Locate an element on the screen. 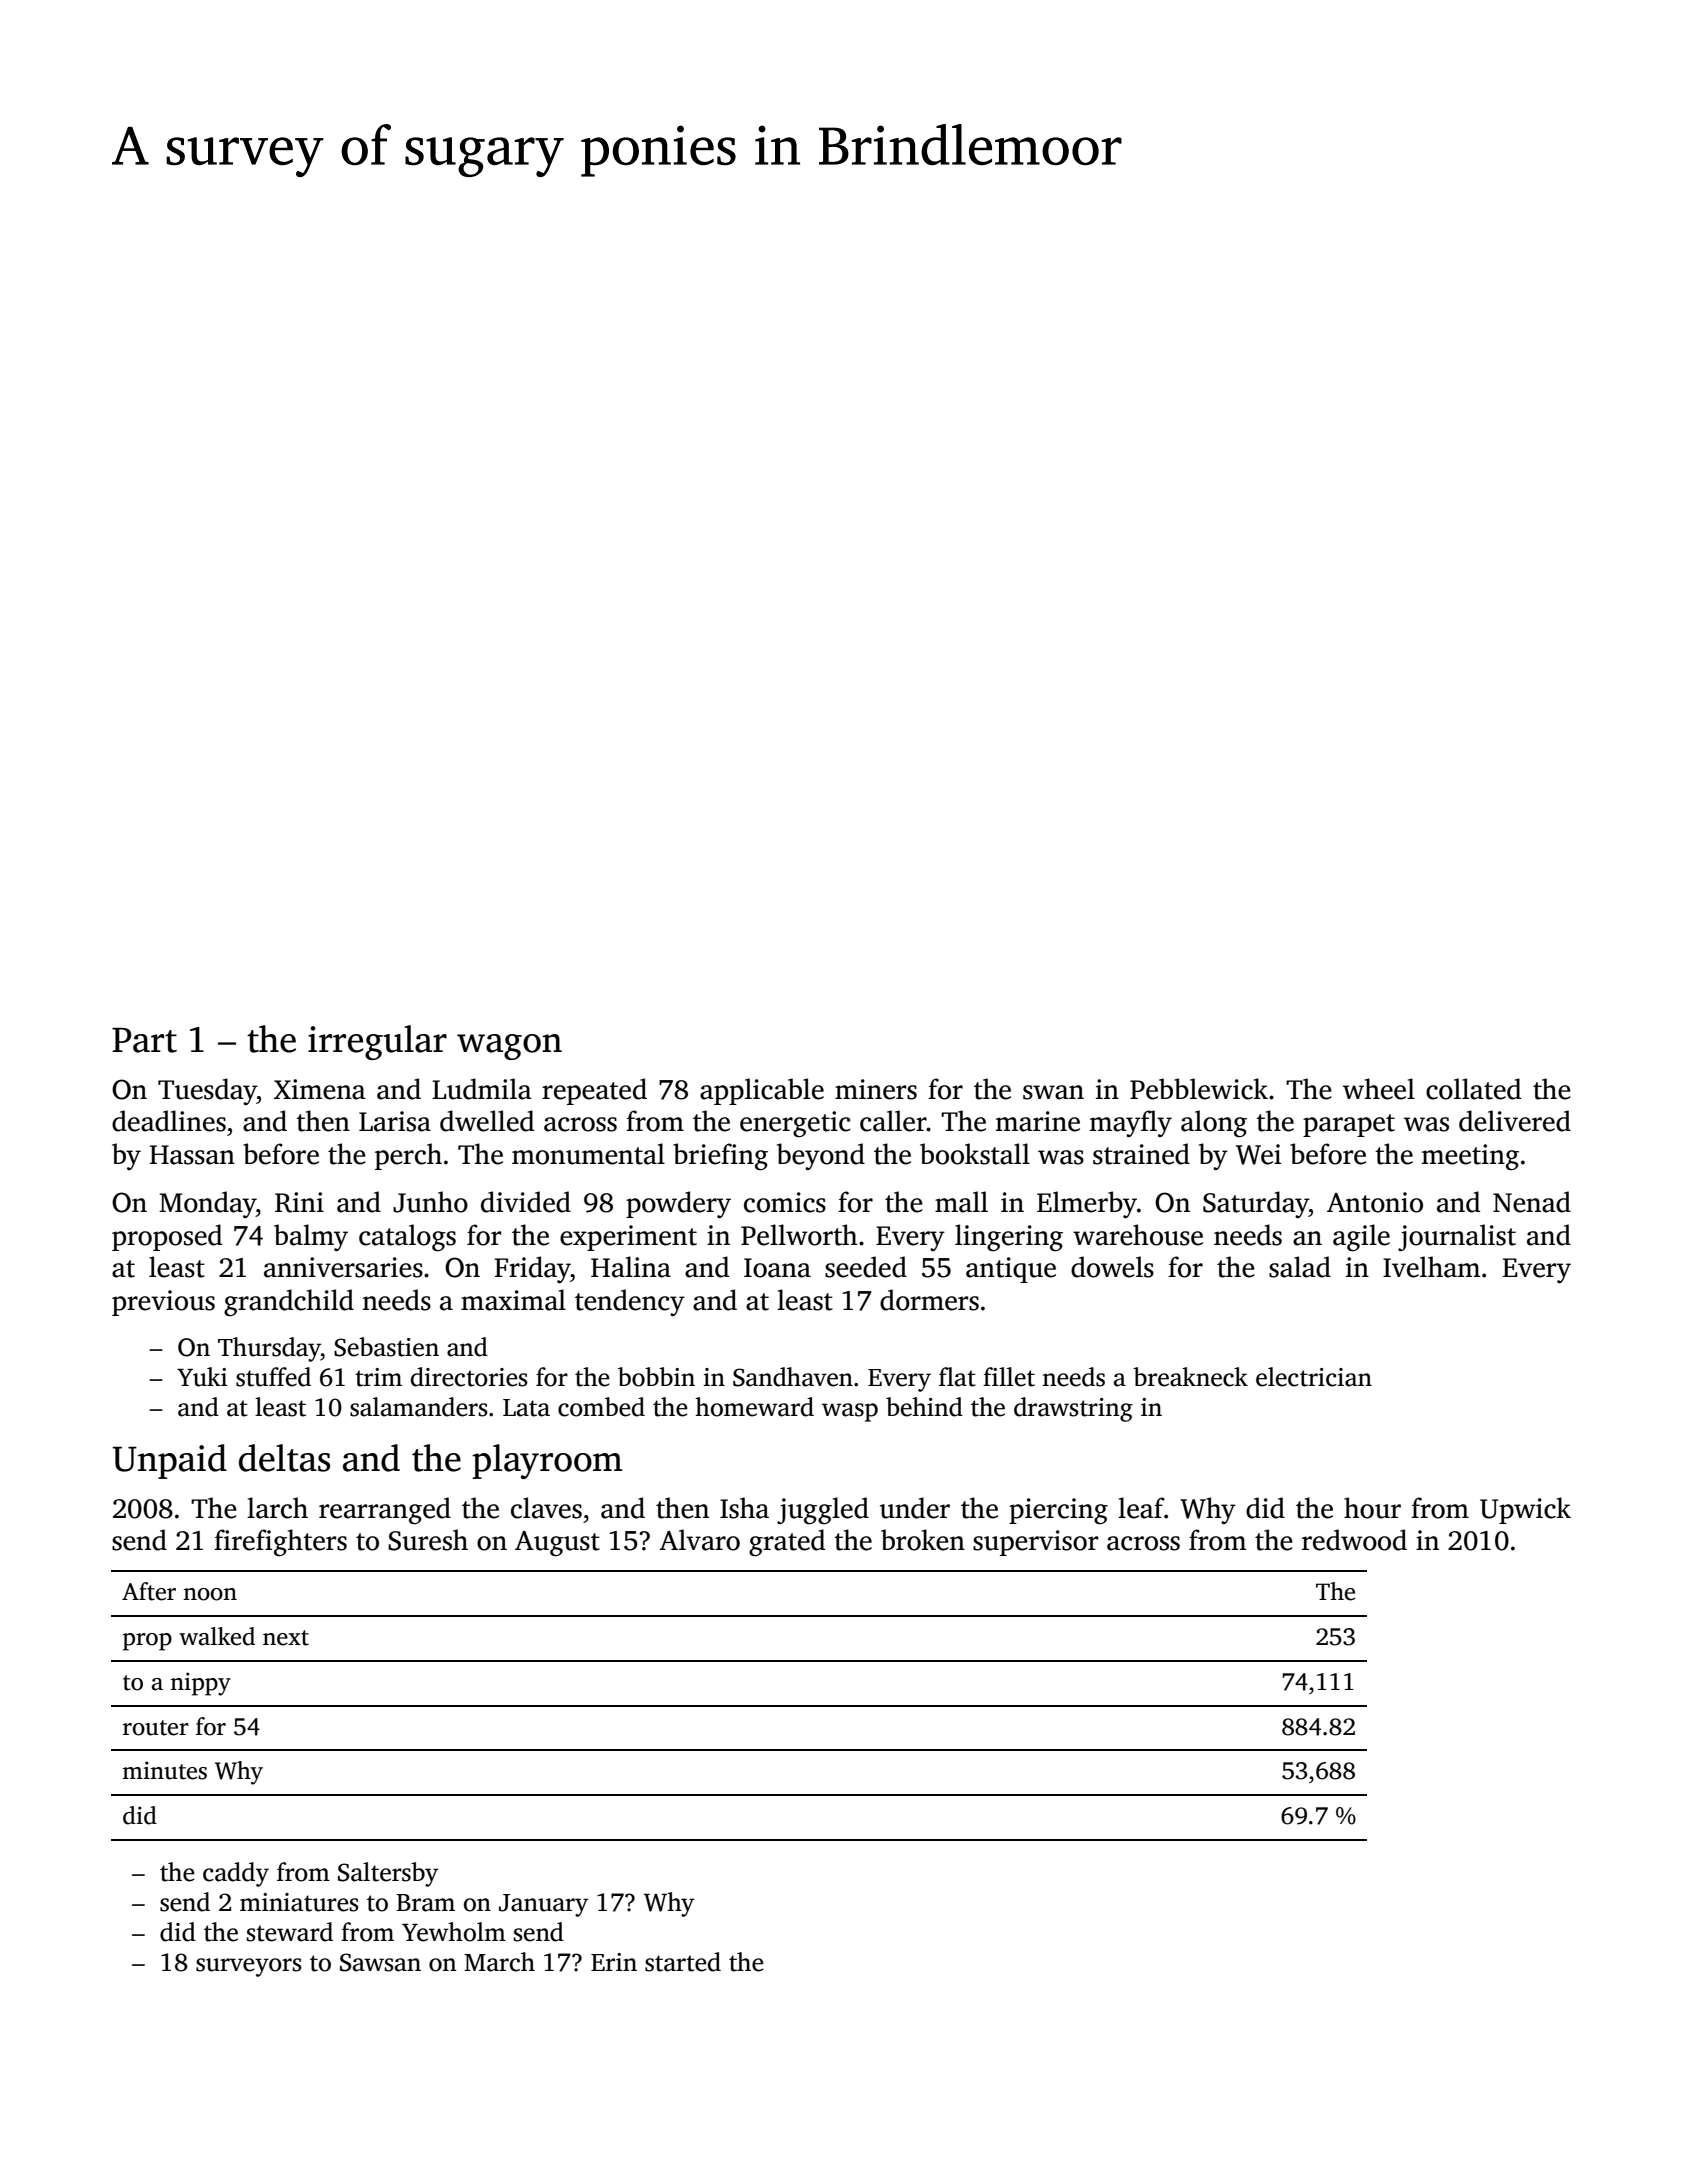 This screenshot has height=2178, width=1683. wagon is located at coordinates (509, 1047).
